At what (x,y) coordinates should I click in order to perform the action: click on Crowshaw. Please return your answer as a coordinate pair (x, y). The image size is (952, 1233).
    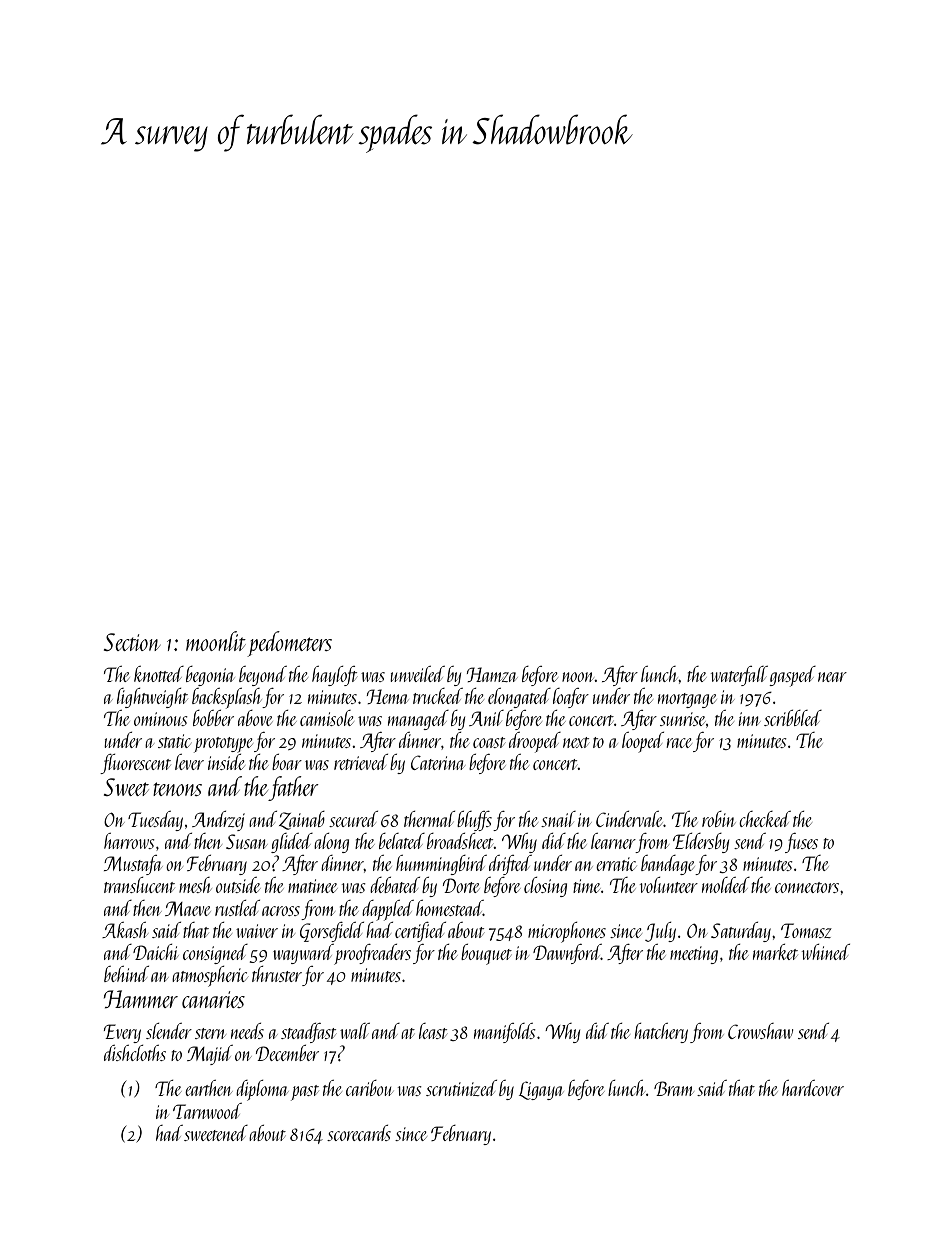
    Looking at the image, I should click on (760, 1031).
